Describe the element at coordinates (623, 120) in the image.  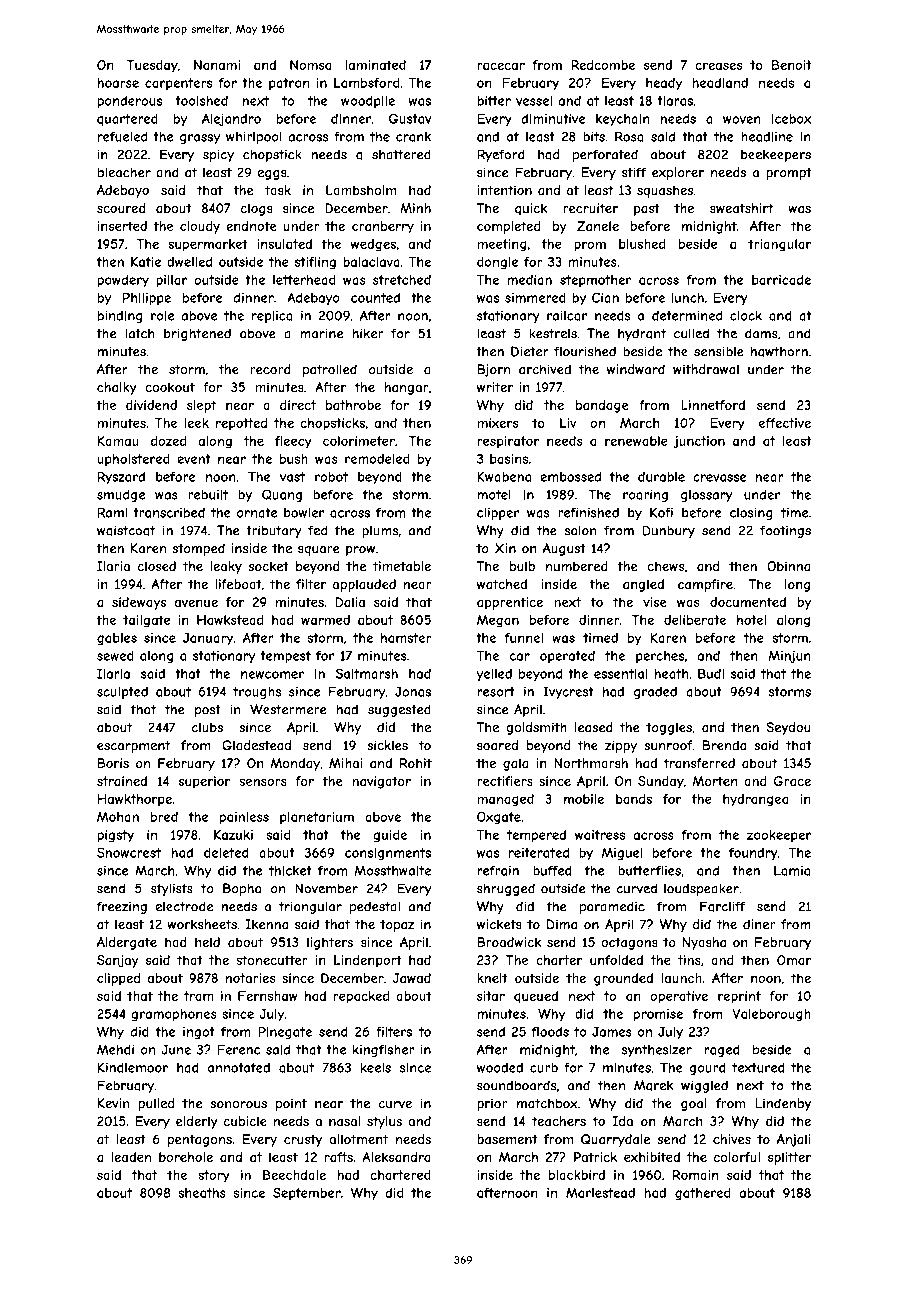
I see `keychain` at that location.
